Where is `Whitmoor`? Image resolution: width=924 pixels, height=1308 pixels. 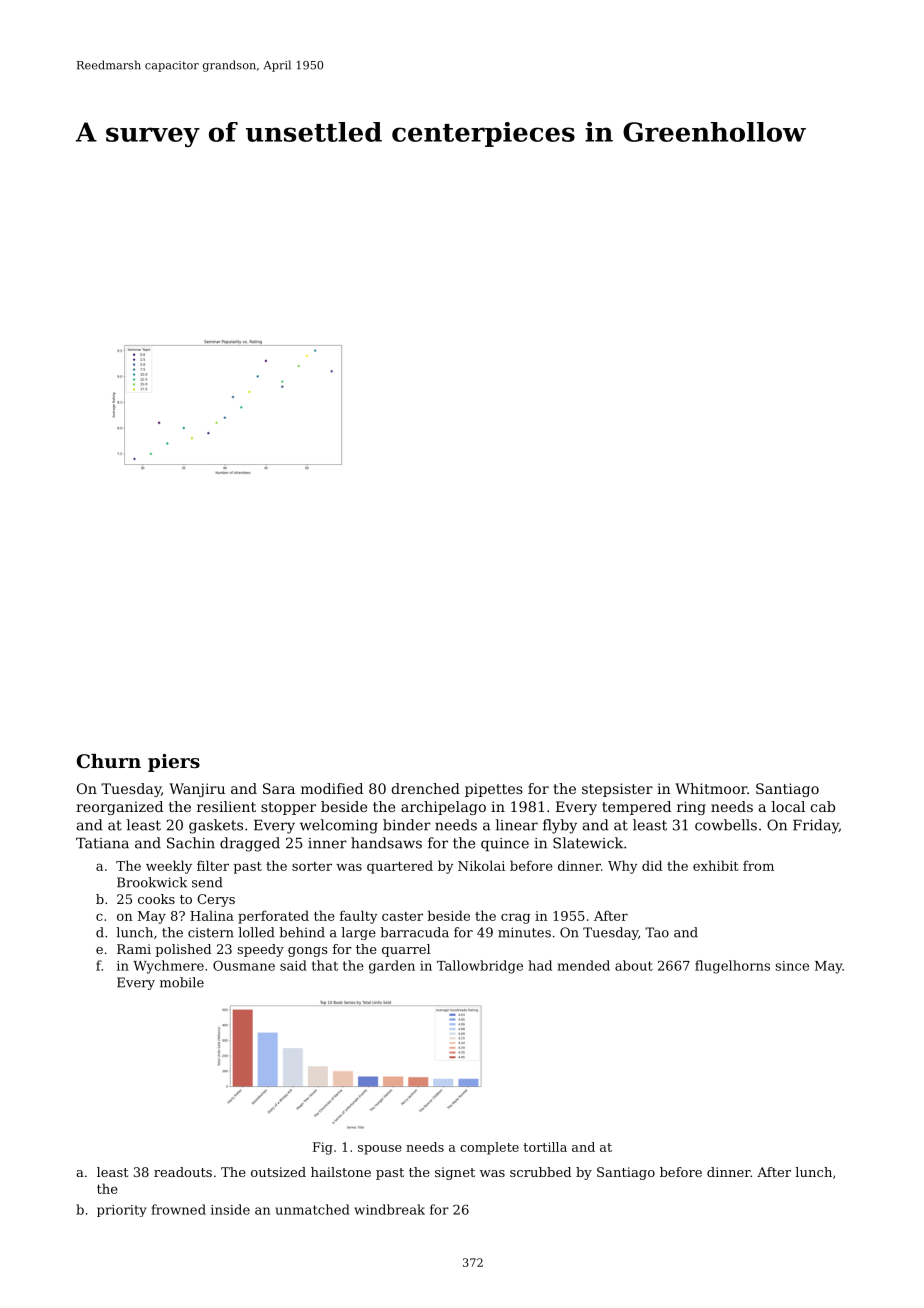 Whitmoor is located at coordinates (711, 788).
